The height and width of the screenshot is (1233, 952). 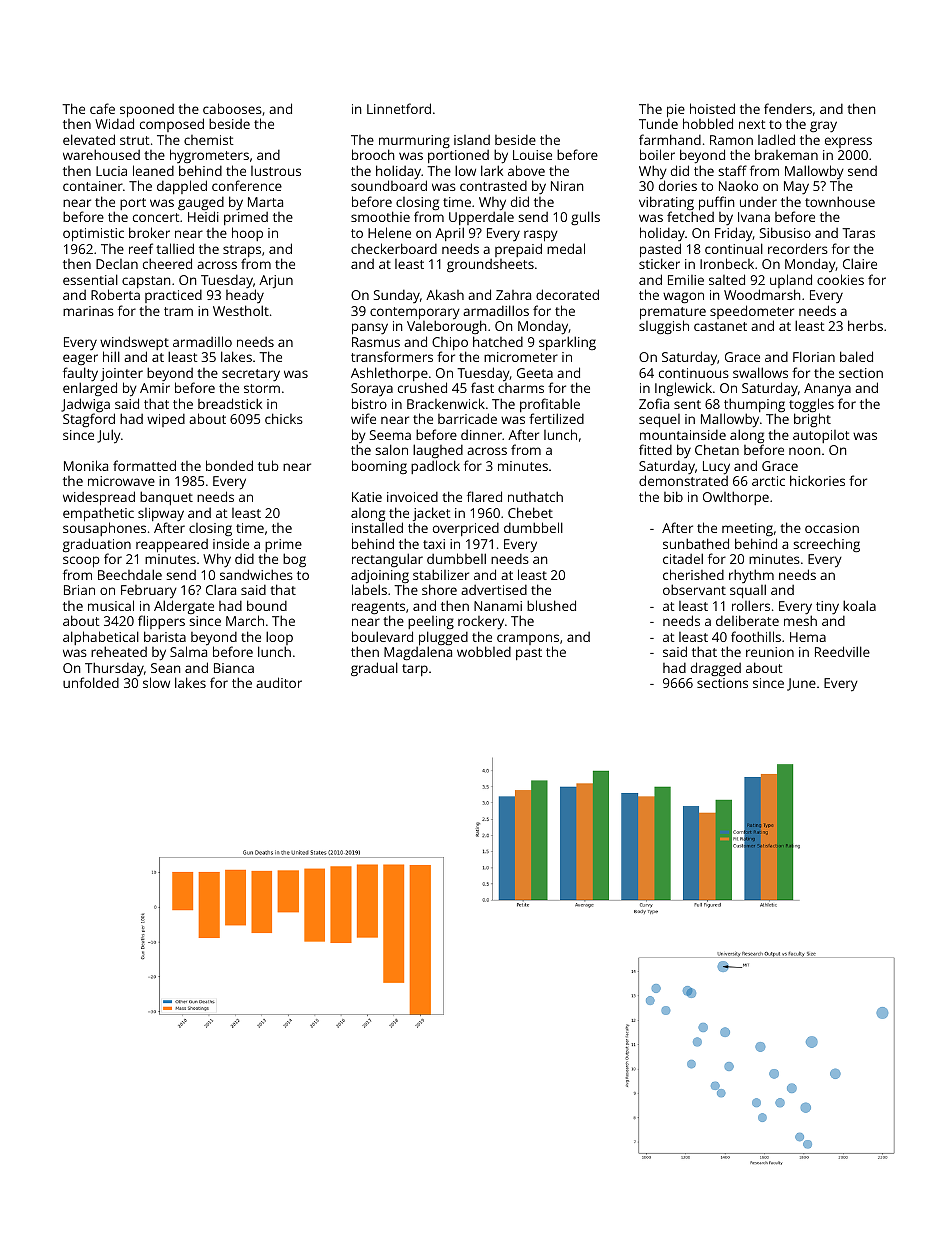 I want to click on blushed, so click(x=551, y=605).
